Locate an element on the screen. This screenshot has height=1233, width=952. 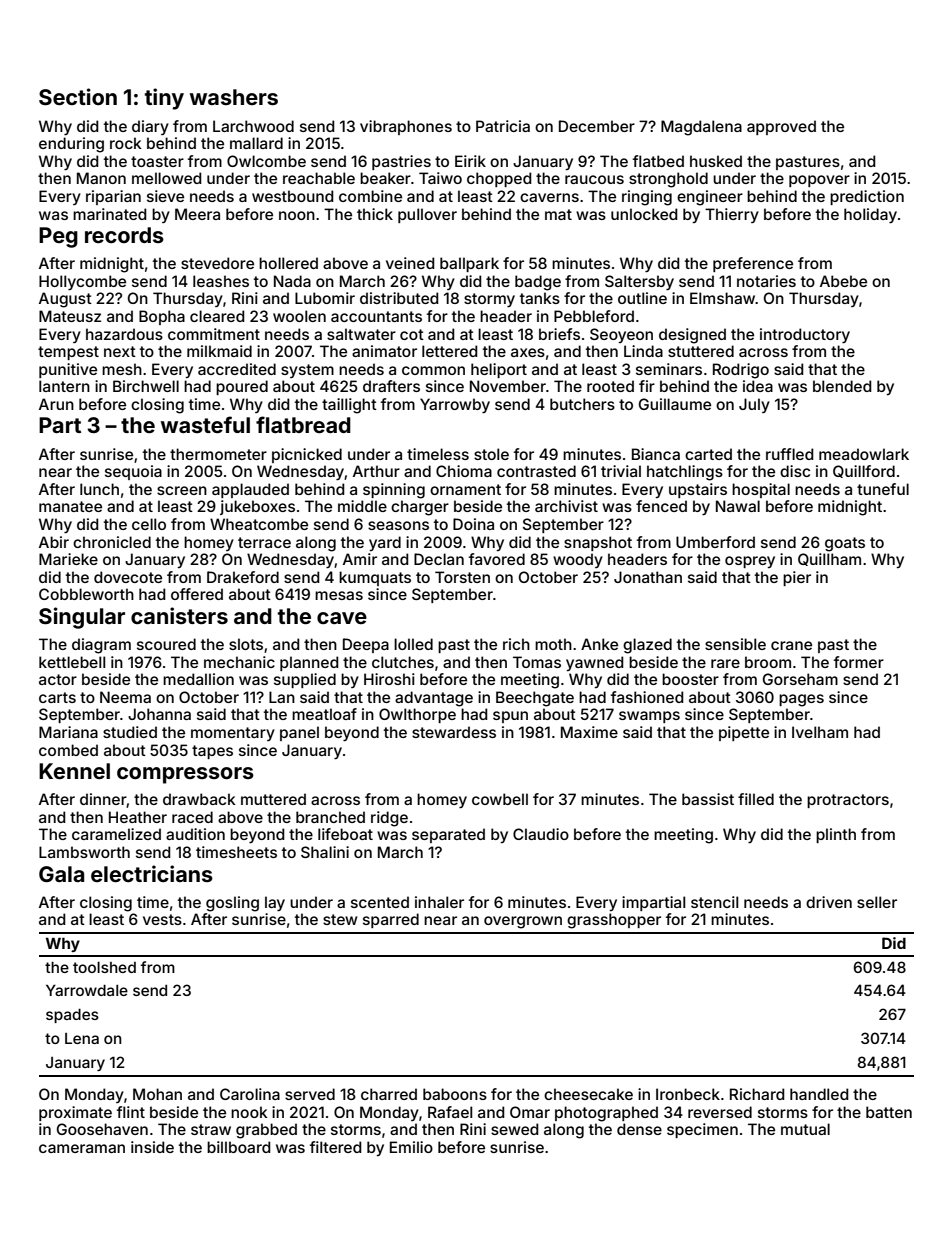
stencil is located at coordinates (714, 902).
